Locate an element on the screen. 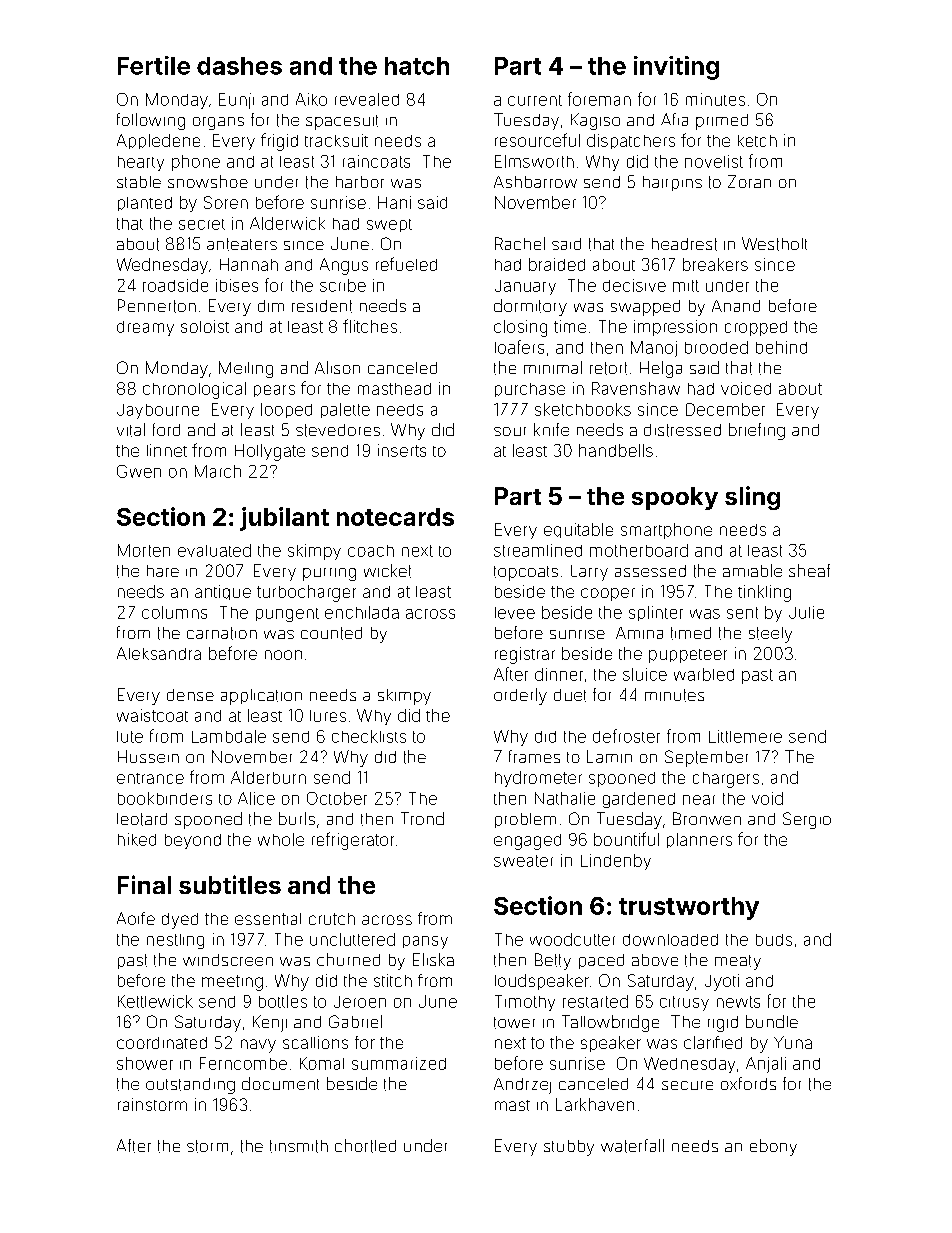  brooded is located at coordinates (716, 347).
